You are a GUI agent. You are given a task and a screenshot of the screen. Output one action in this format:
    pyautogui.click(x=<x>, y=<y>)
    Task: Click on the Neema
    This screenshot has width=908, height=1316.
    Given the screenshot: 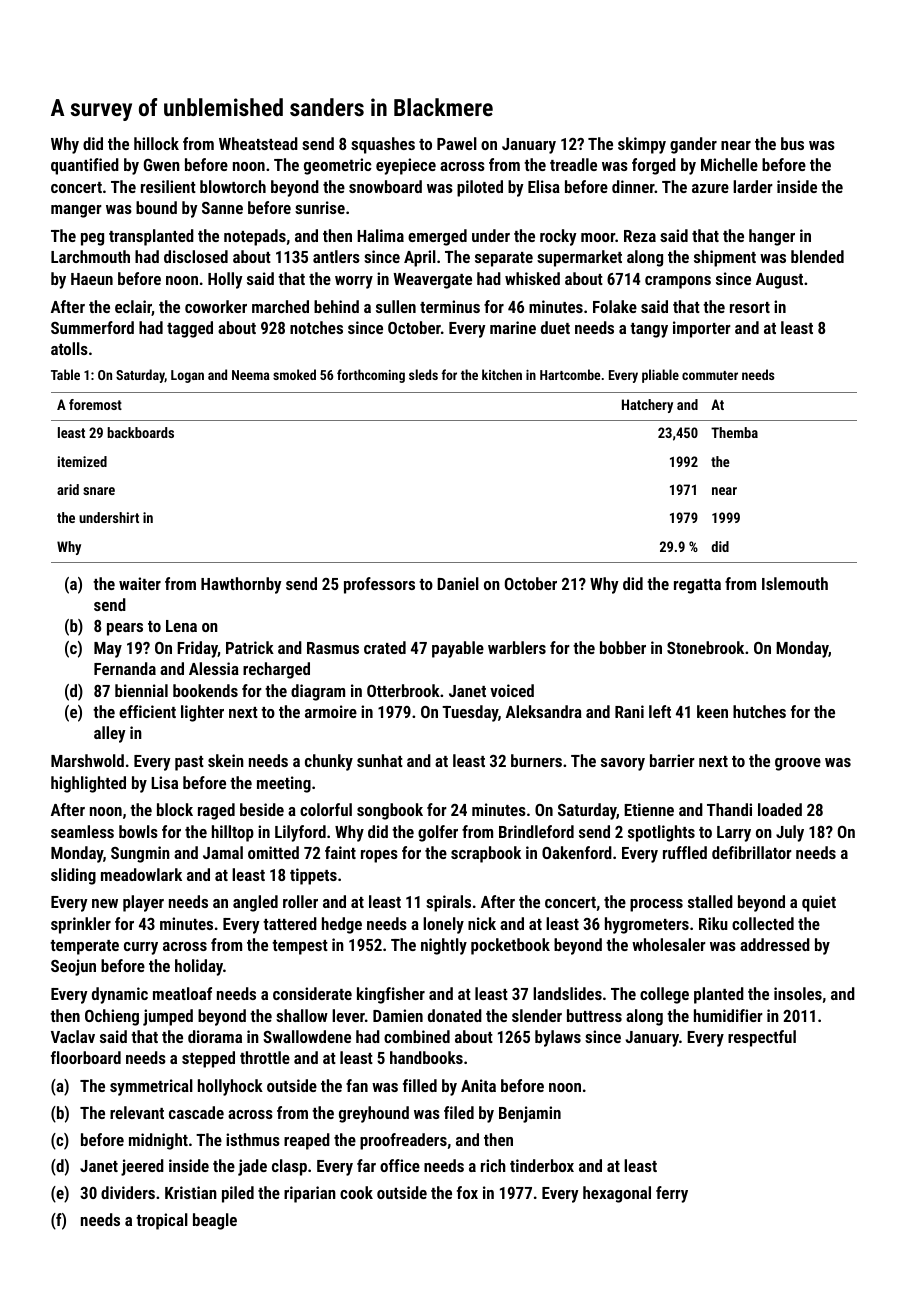 What is the action you would take?
    pyautogui.click(x=250, y=375)
